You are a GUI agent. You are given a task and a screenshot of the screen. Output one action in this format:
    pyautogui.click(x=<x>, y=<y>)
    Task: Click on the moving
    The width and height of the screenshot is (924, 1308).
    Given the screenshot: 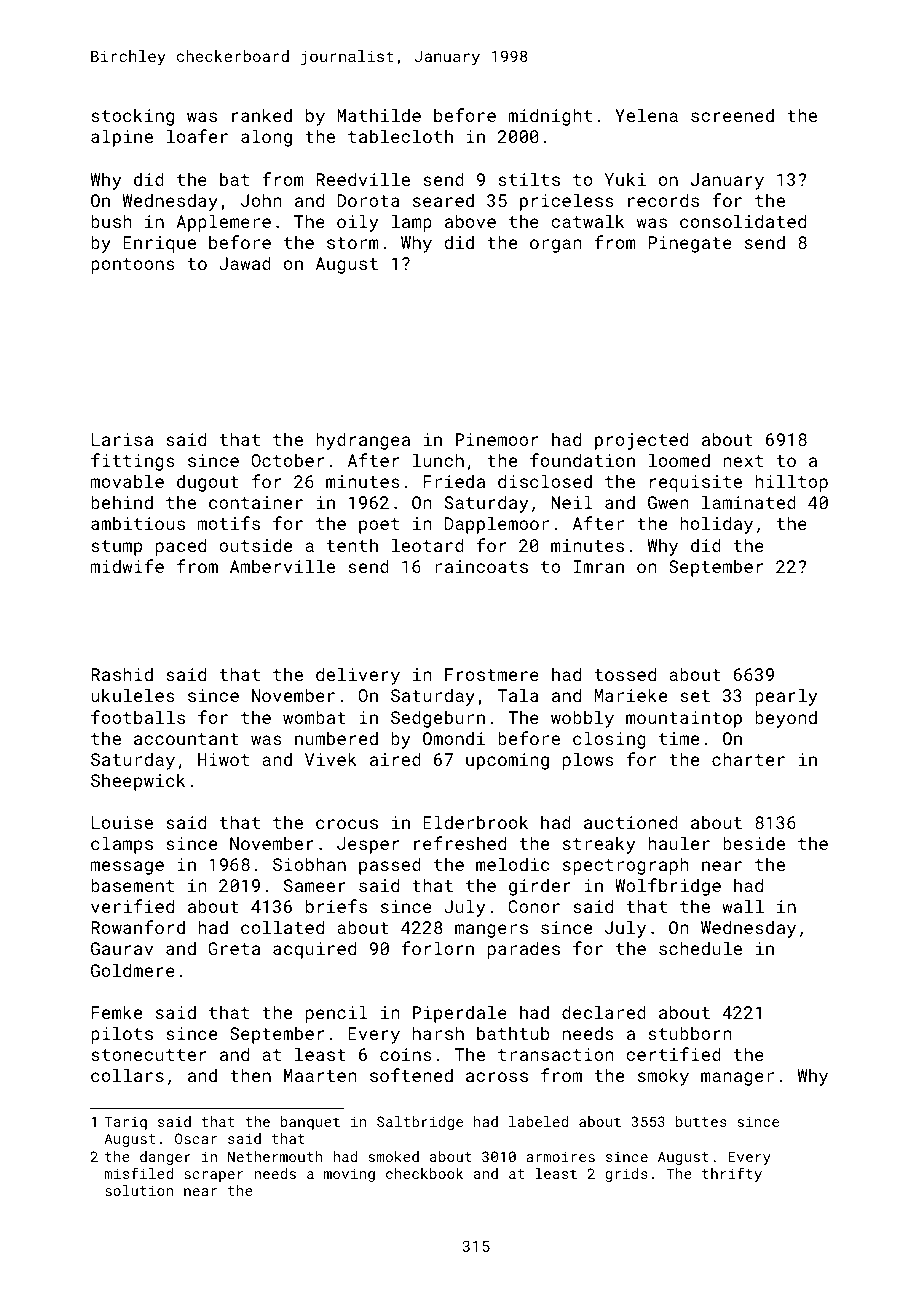 What is the action you would take?
    pyautogui.click(x=349, y=1175)
